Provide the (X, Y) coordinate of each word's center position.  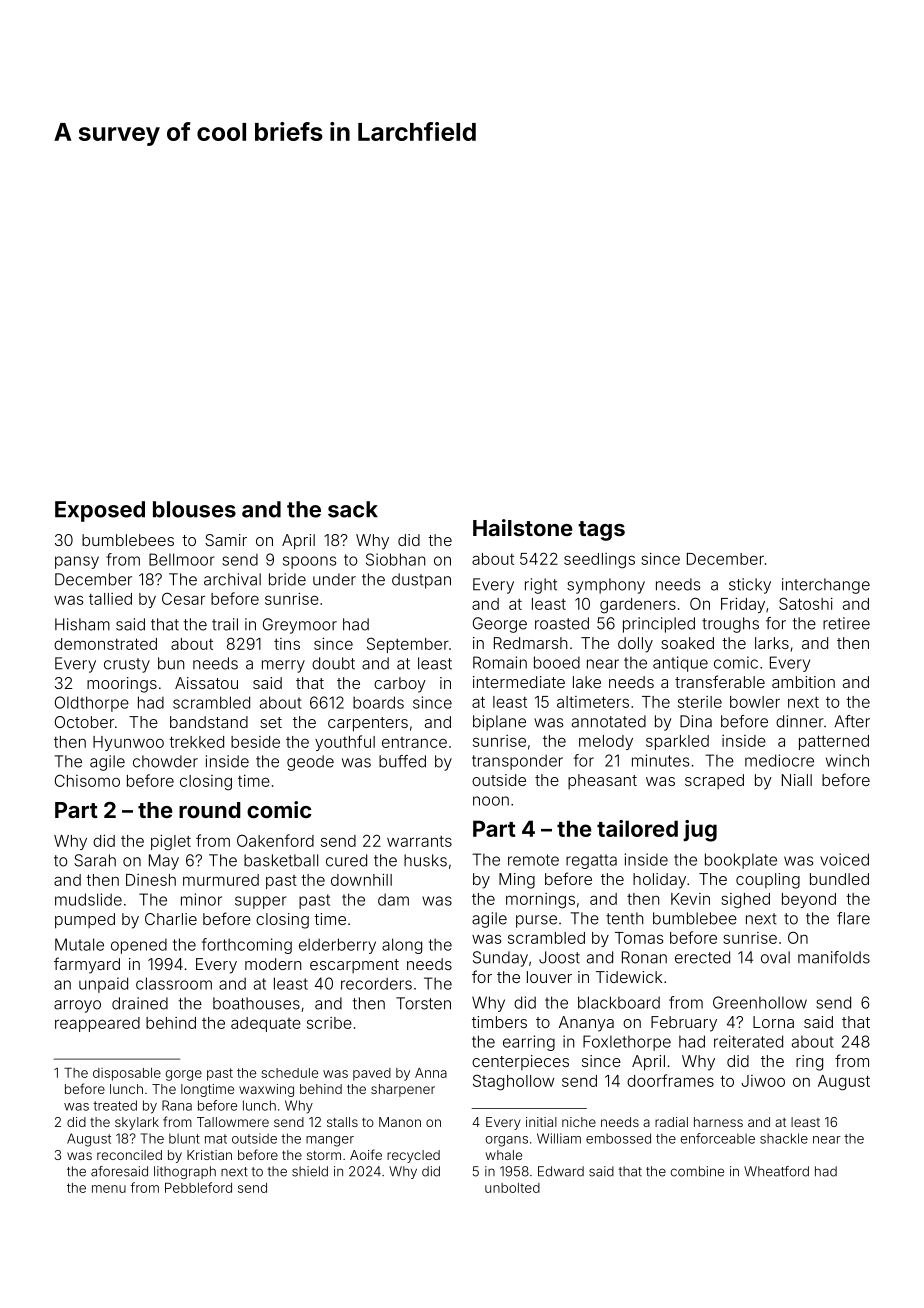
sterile (700, 702)
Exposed (100, 511)
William (559, 1138)
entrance (414, 742)
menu (109, 1189)
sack (353, 509)
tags (601, 531)
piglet (171, 842)
